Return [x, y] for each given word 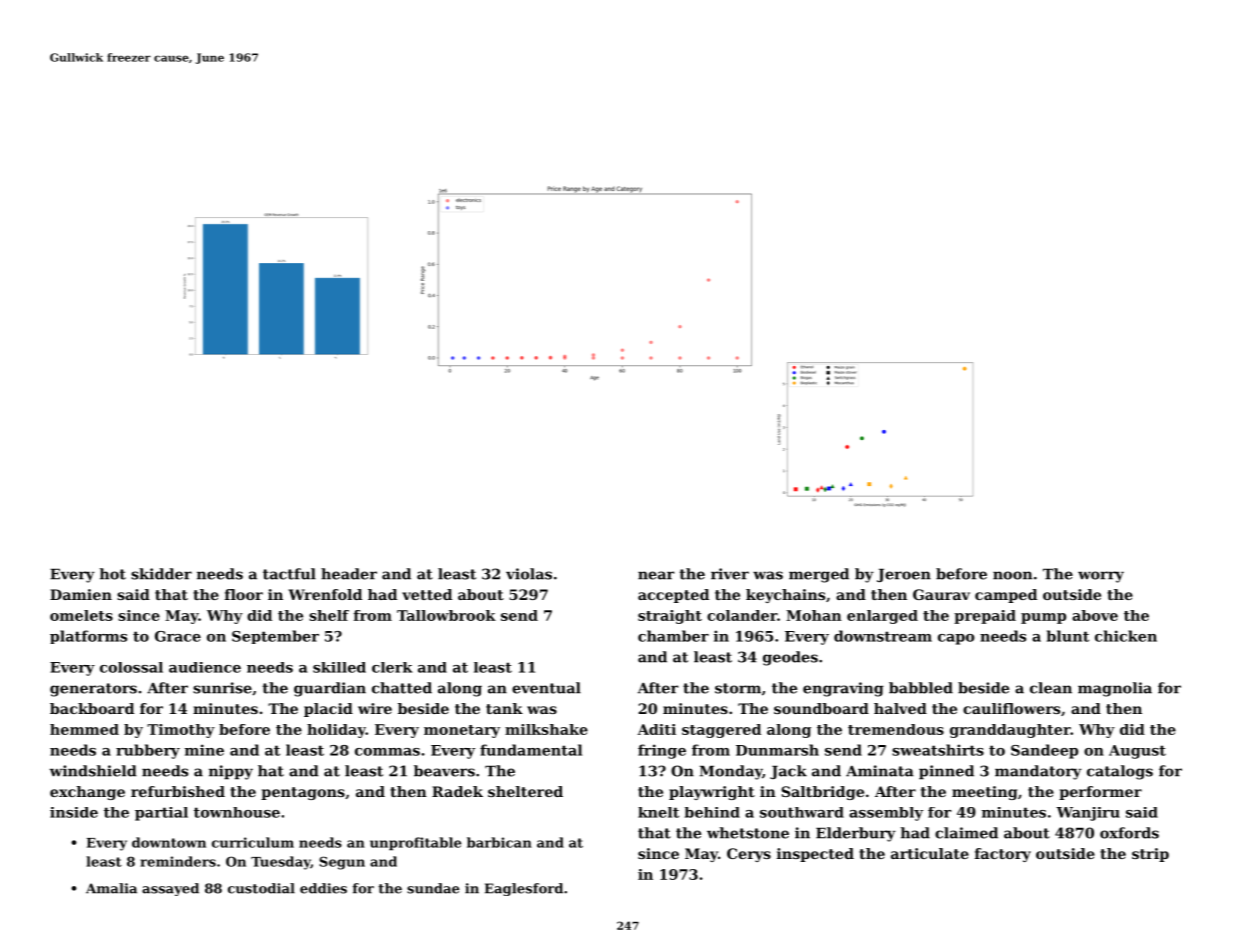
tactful [289, 574]
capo [956, 639]
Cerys [749, 855]
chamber [673, 636]
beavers [444, 771]
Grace [178, 636]
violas [529, 574]
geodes [790, 658]
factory [1003, 855]
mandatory [1038, 772]
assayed [170, 889]
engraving [843, 689]
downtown [169, 842]
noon [1012, 575]
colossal [131, 667]
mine [204, 750]
